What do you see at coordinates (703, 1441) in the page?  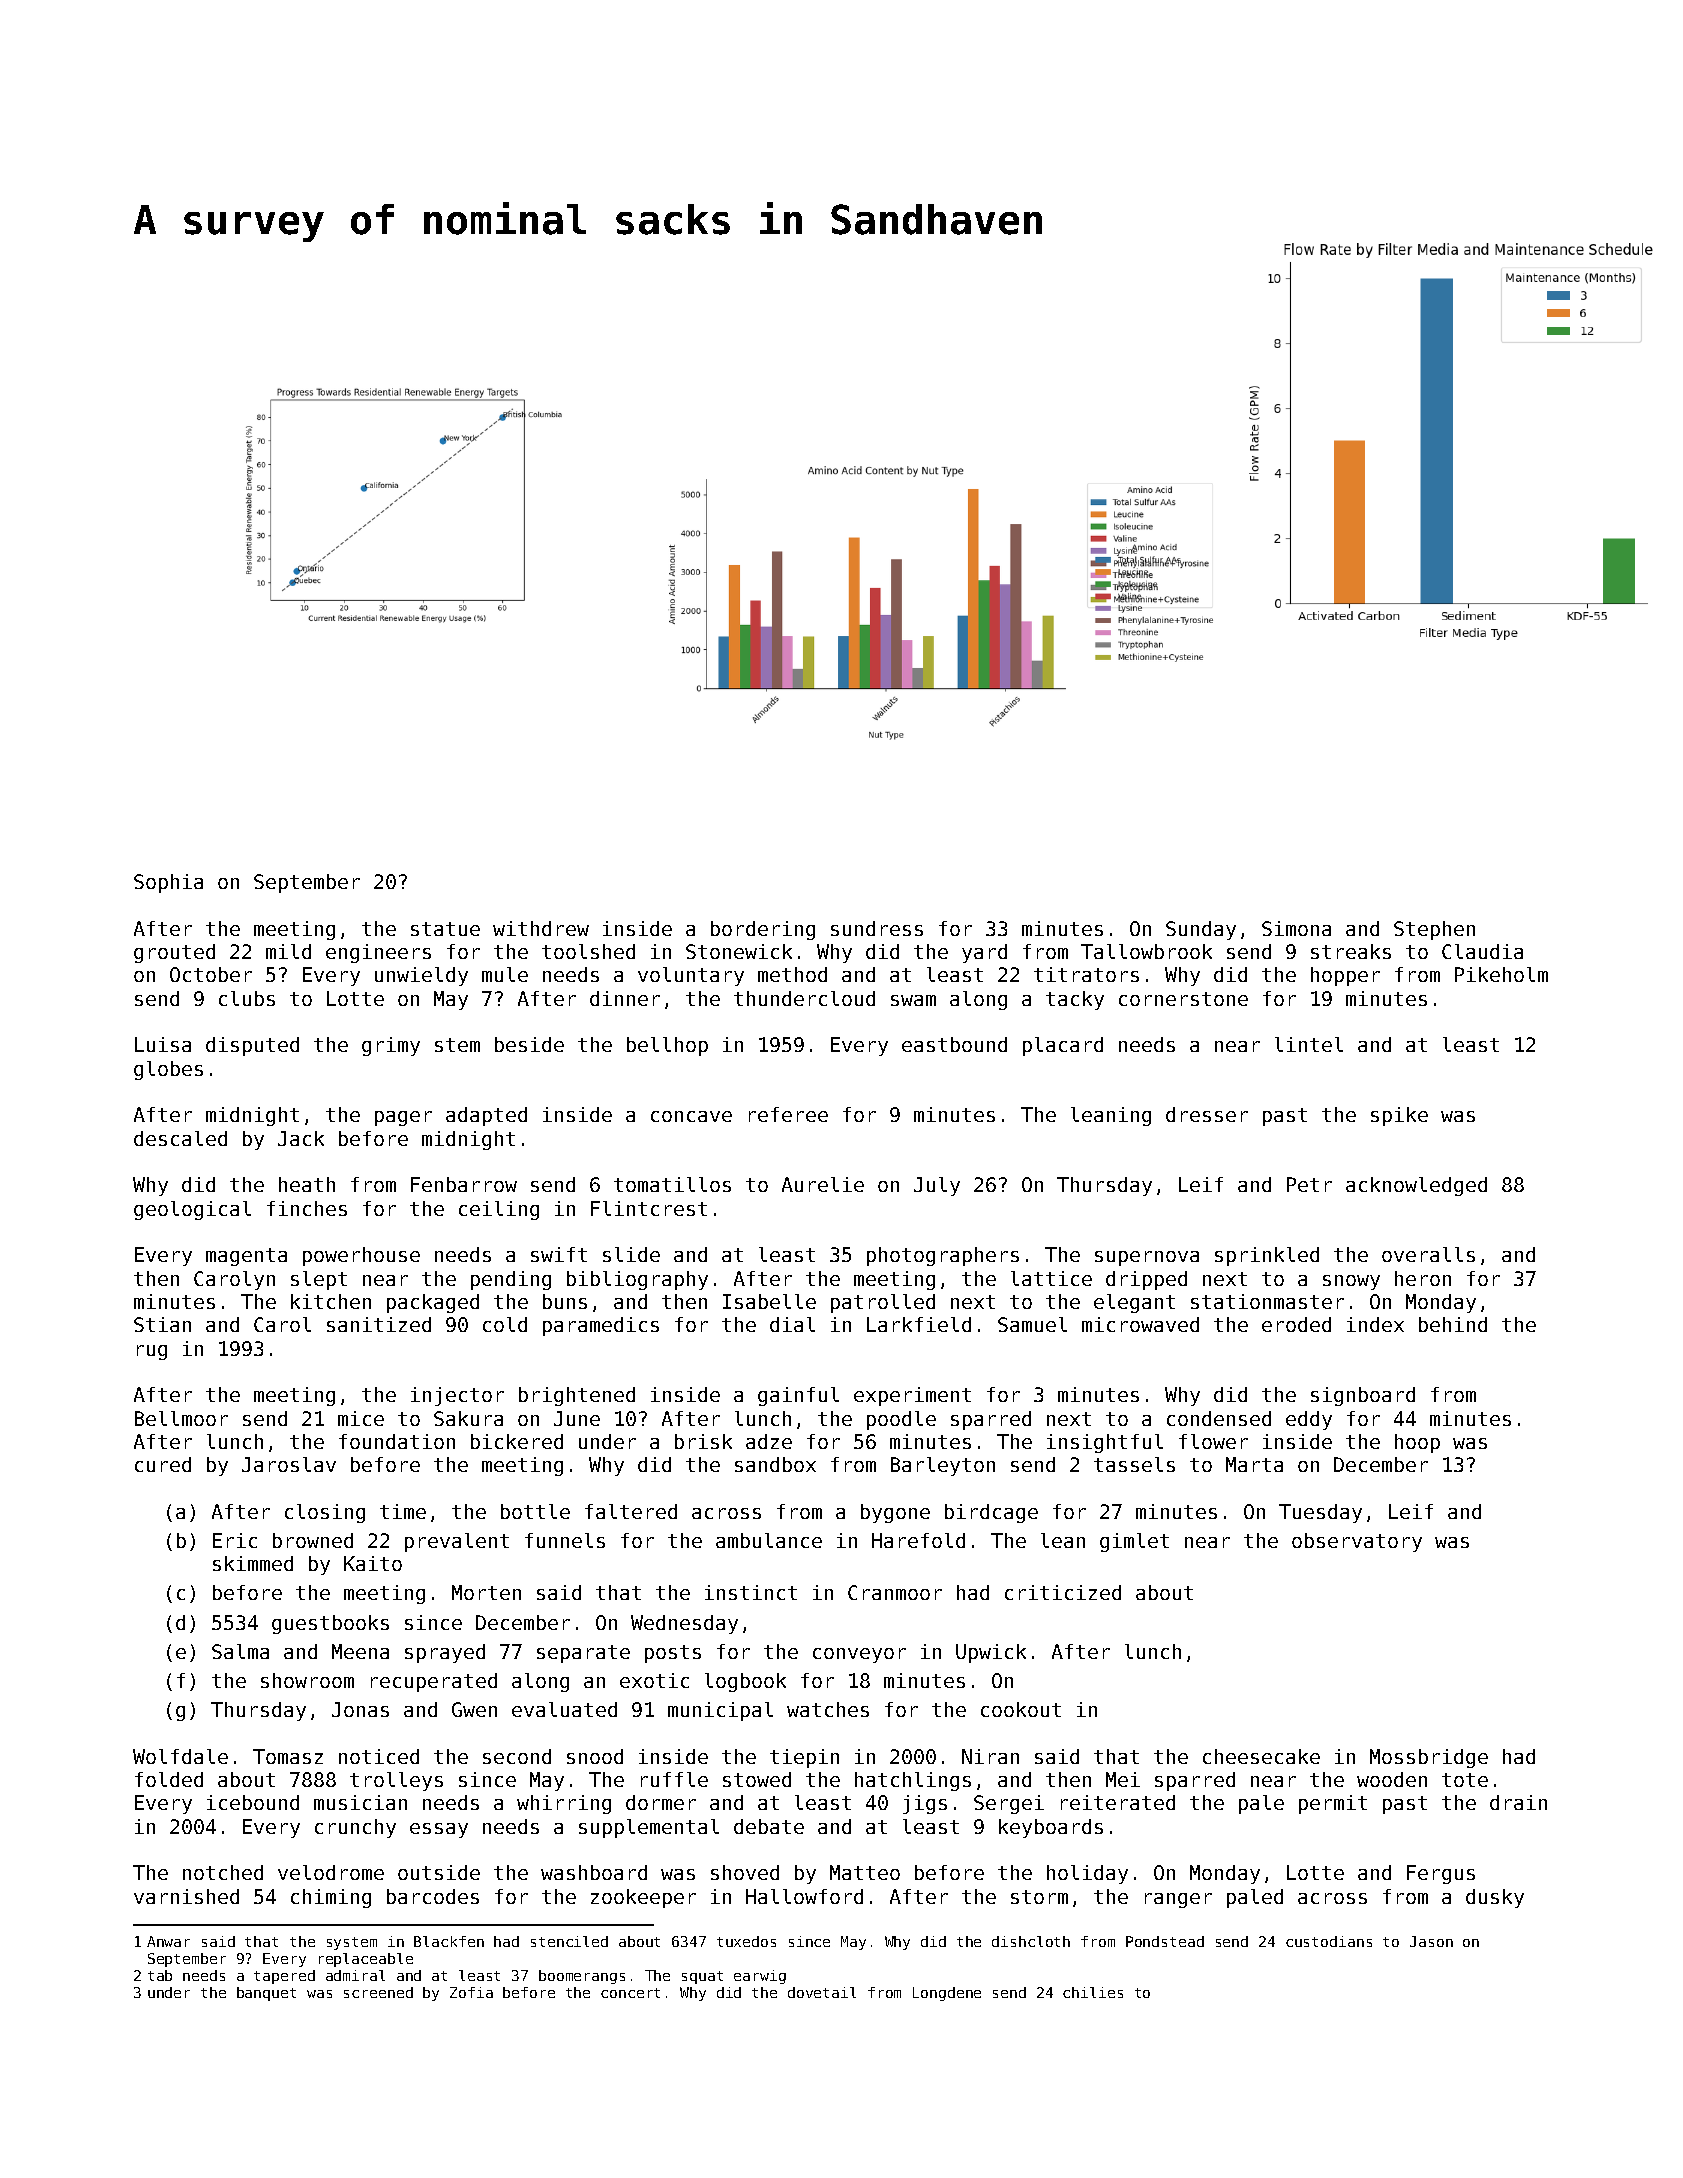 I see `brisk` at bounding box center [703, 1441].
